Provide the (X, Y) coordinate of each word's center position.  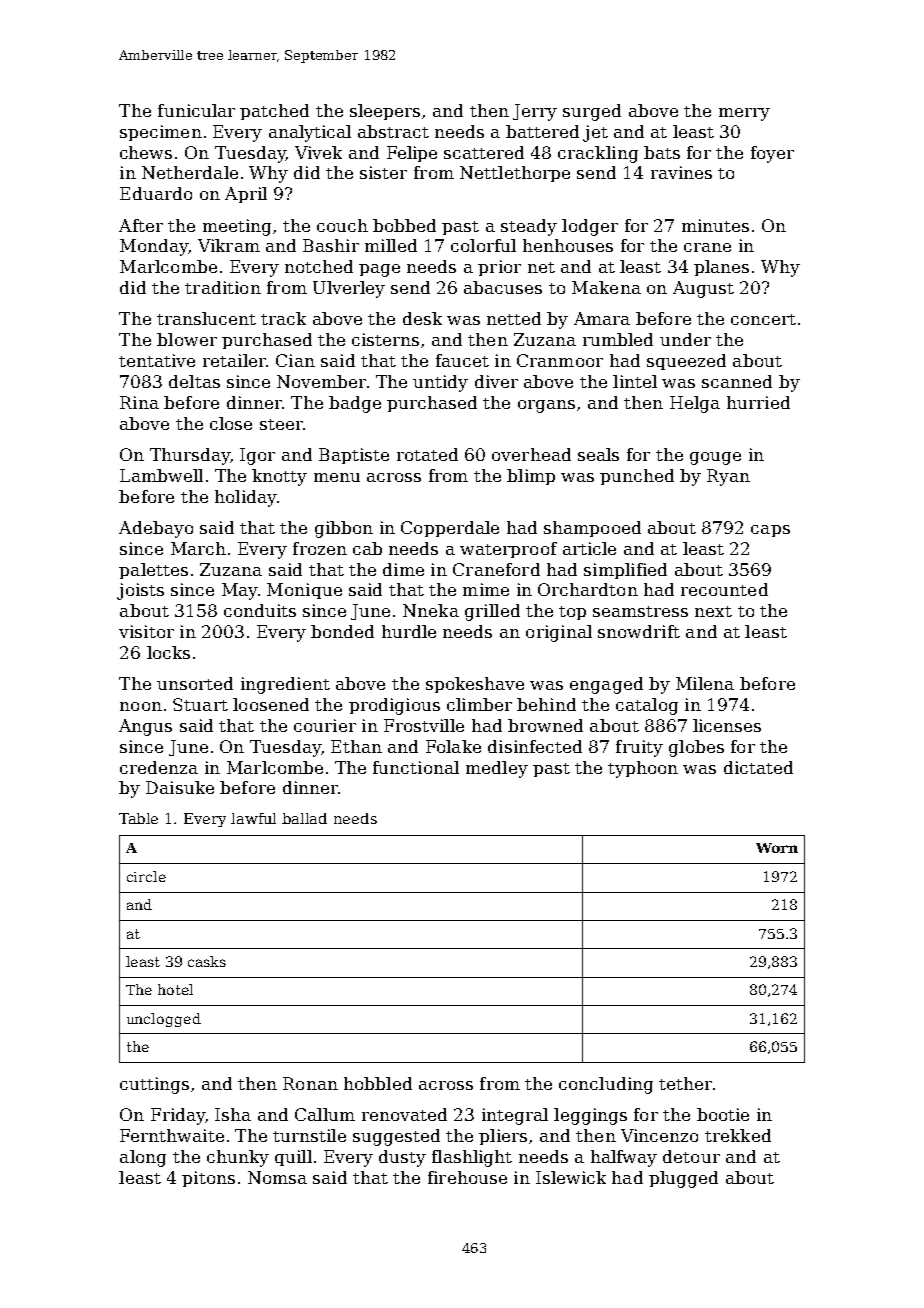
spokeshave (475, 685)
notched (319, 266)
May (239, 591)
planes (721, 268)
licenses (727, 725)
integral (515, 1116)
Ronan (310, 1083)
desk (422, 318)
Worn (777, 848)
